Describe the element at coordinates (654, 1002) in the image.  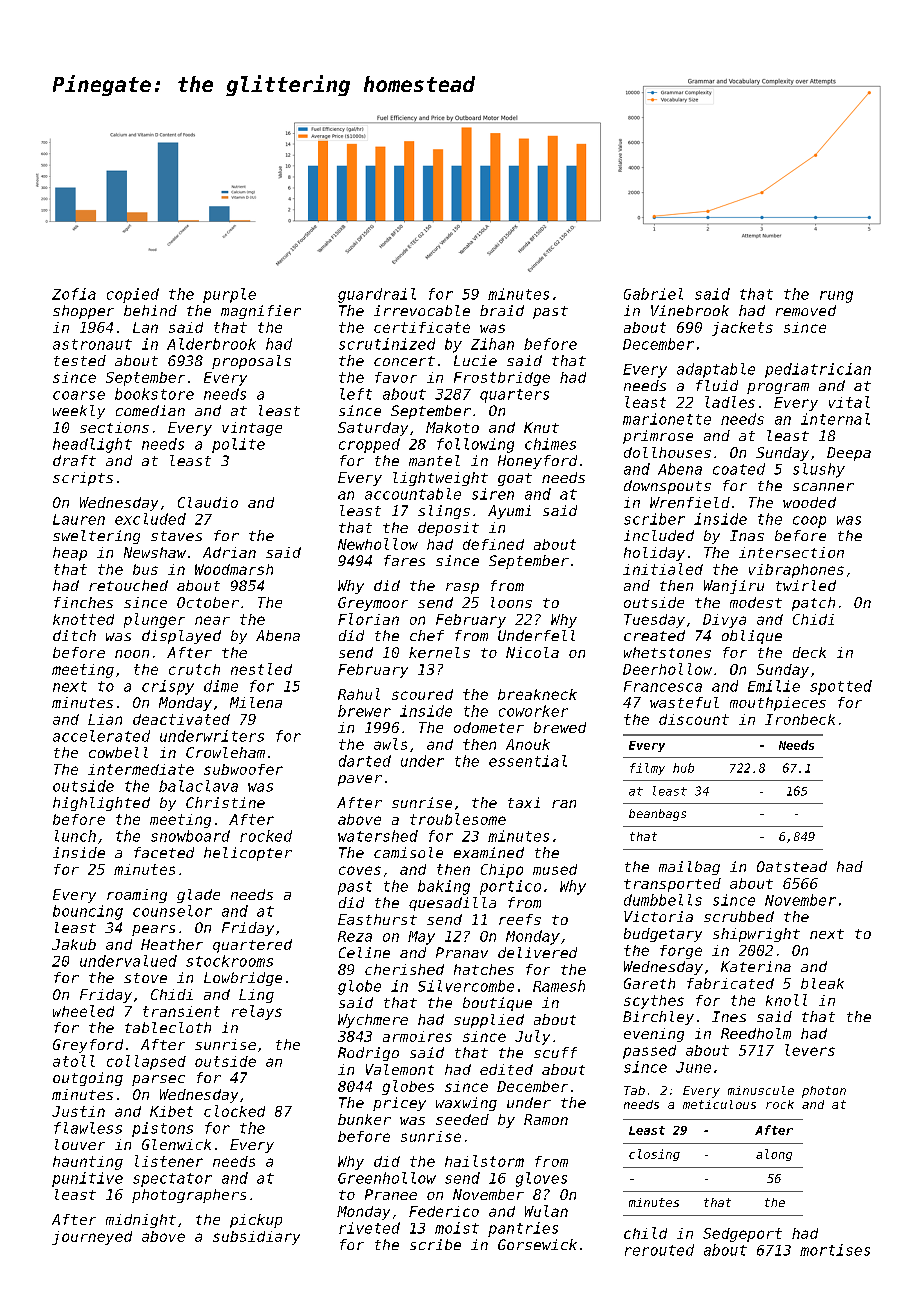
I see `scythes` at that location.
